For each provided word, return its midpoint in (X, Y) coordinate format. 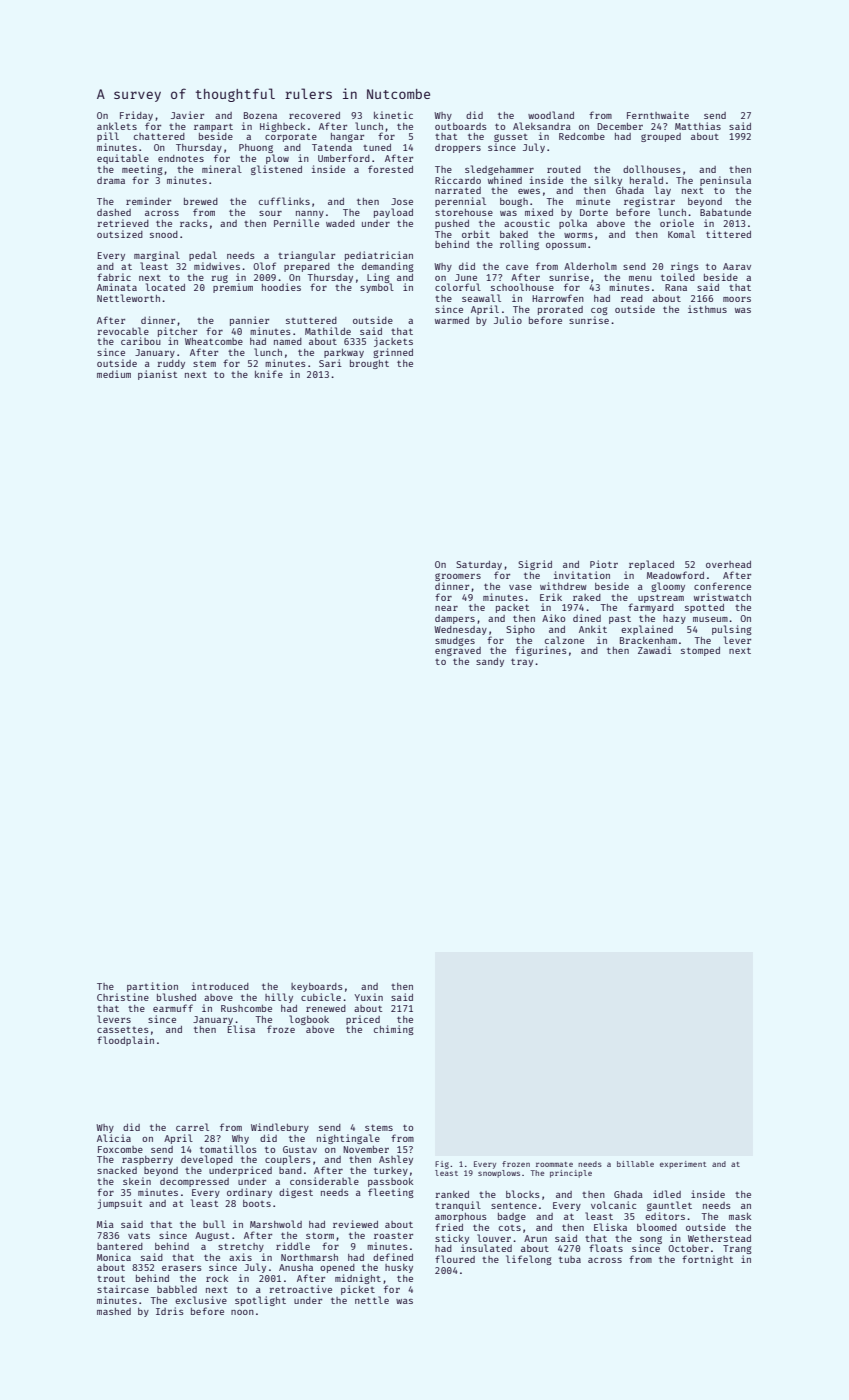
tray (522, 662)
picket (358, 1290)
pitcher (177, 332)
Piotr (604, 564)
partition (152, 987)
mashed (114, 1311)
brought (369, 364)
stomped (700, 651)
